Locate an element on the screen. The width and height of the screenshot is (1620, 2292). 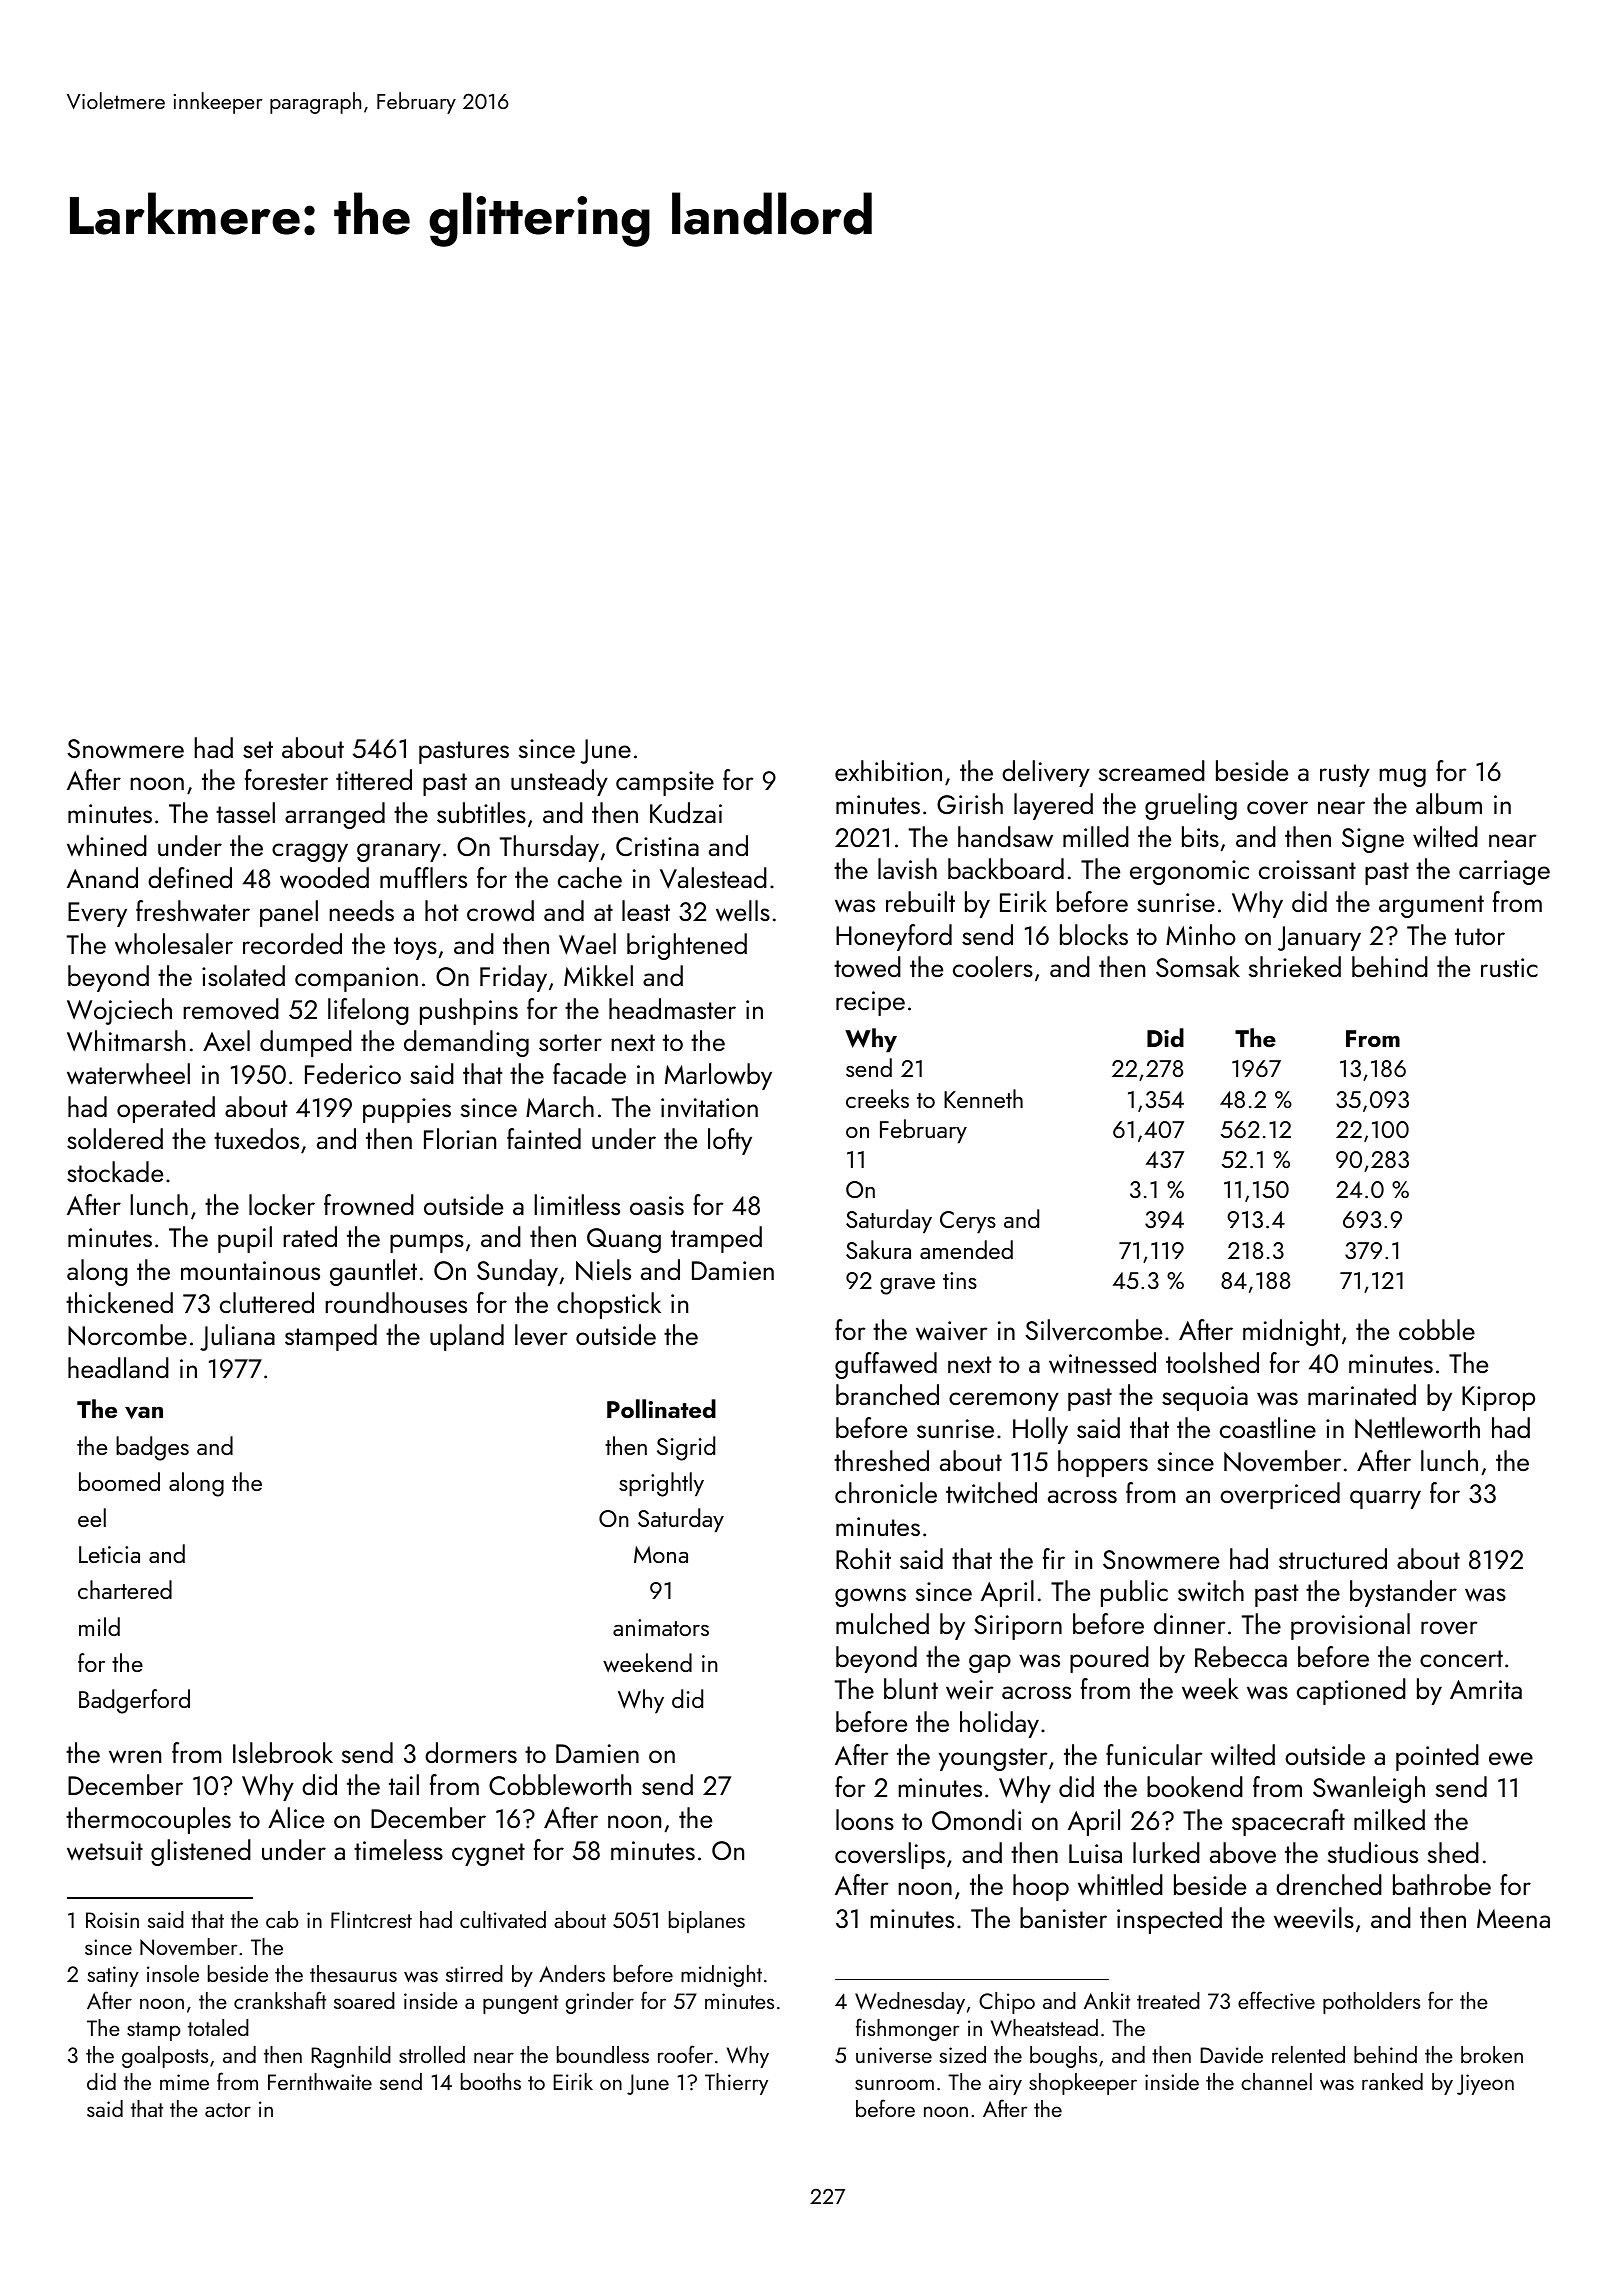
set is located at coordinates (258, 749).
